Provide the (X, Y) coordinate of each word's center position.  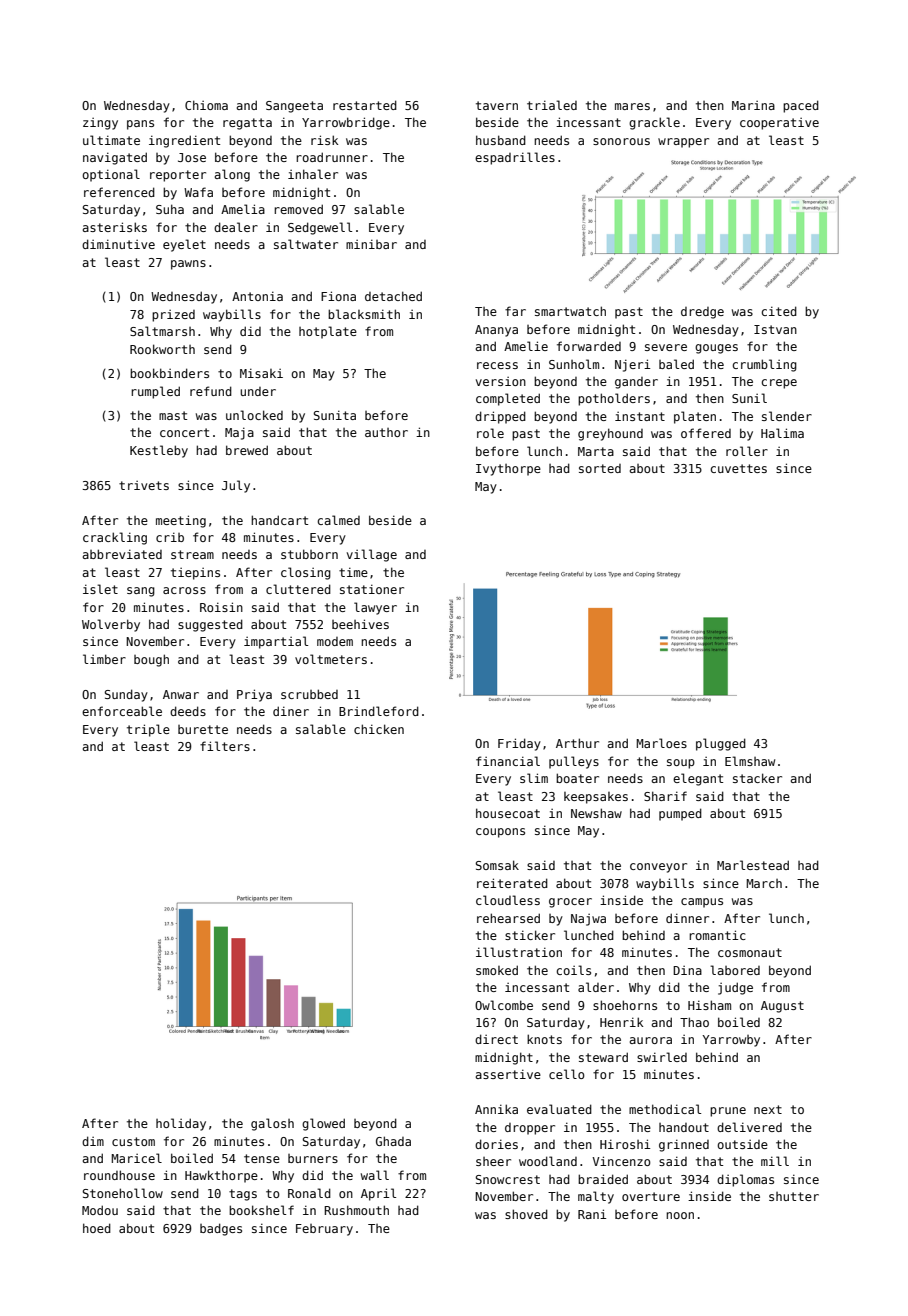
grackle (654, 123)
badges (221, 1229)
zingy (100, 124)
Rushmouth (356, 1210)
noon (680, 1215)
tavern (497, 105)
